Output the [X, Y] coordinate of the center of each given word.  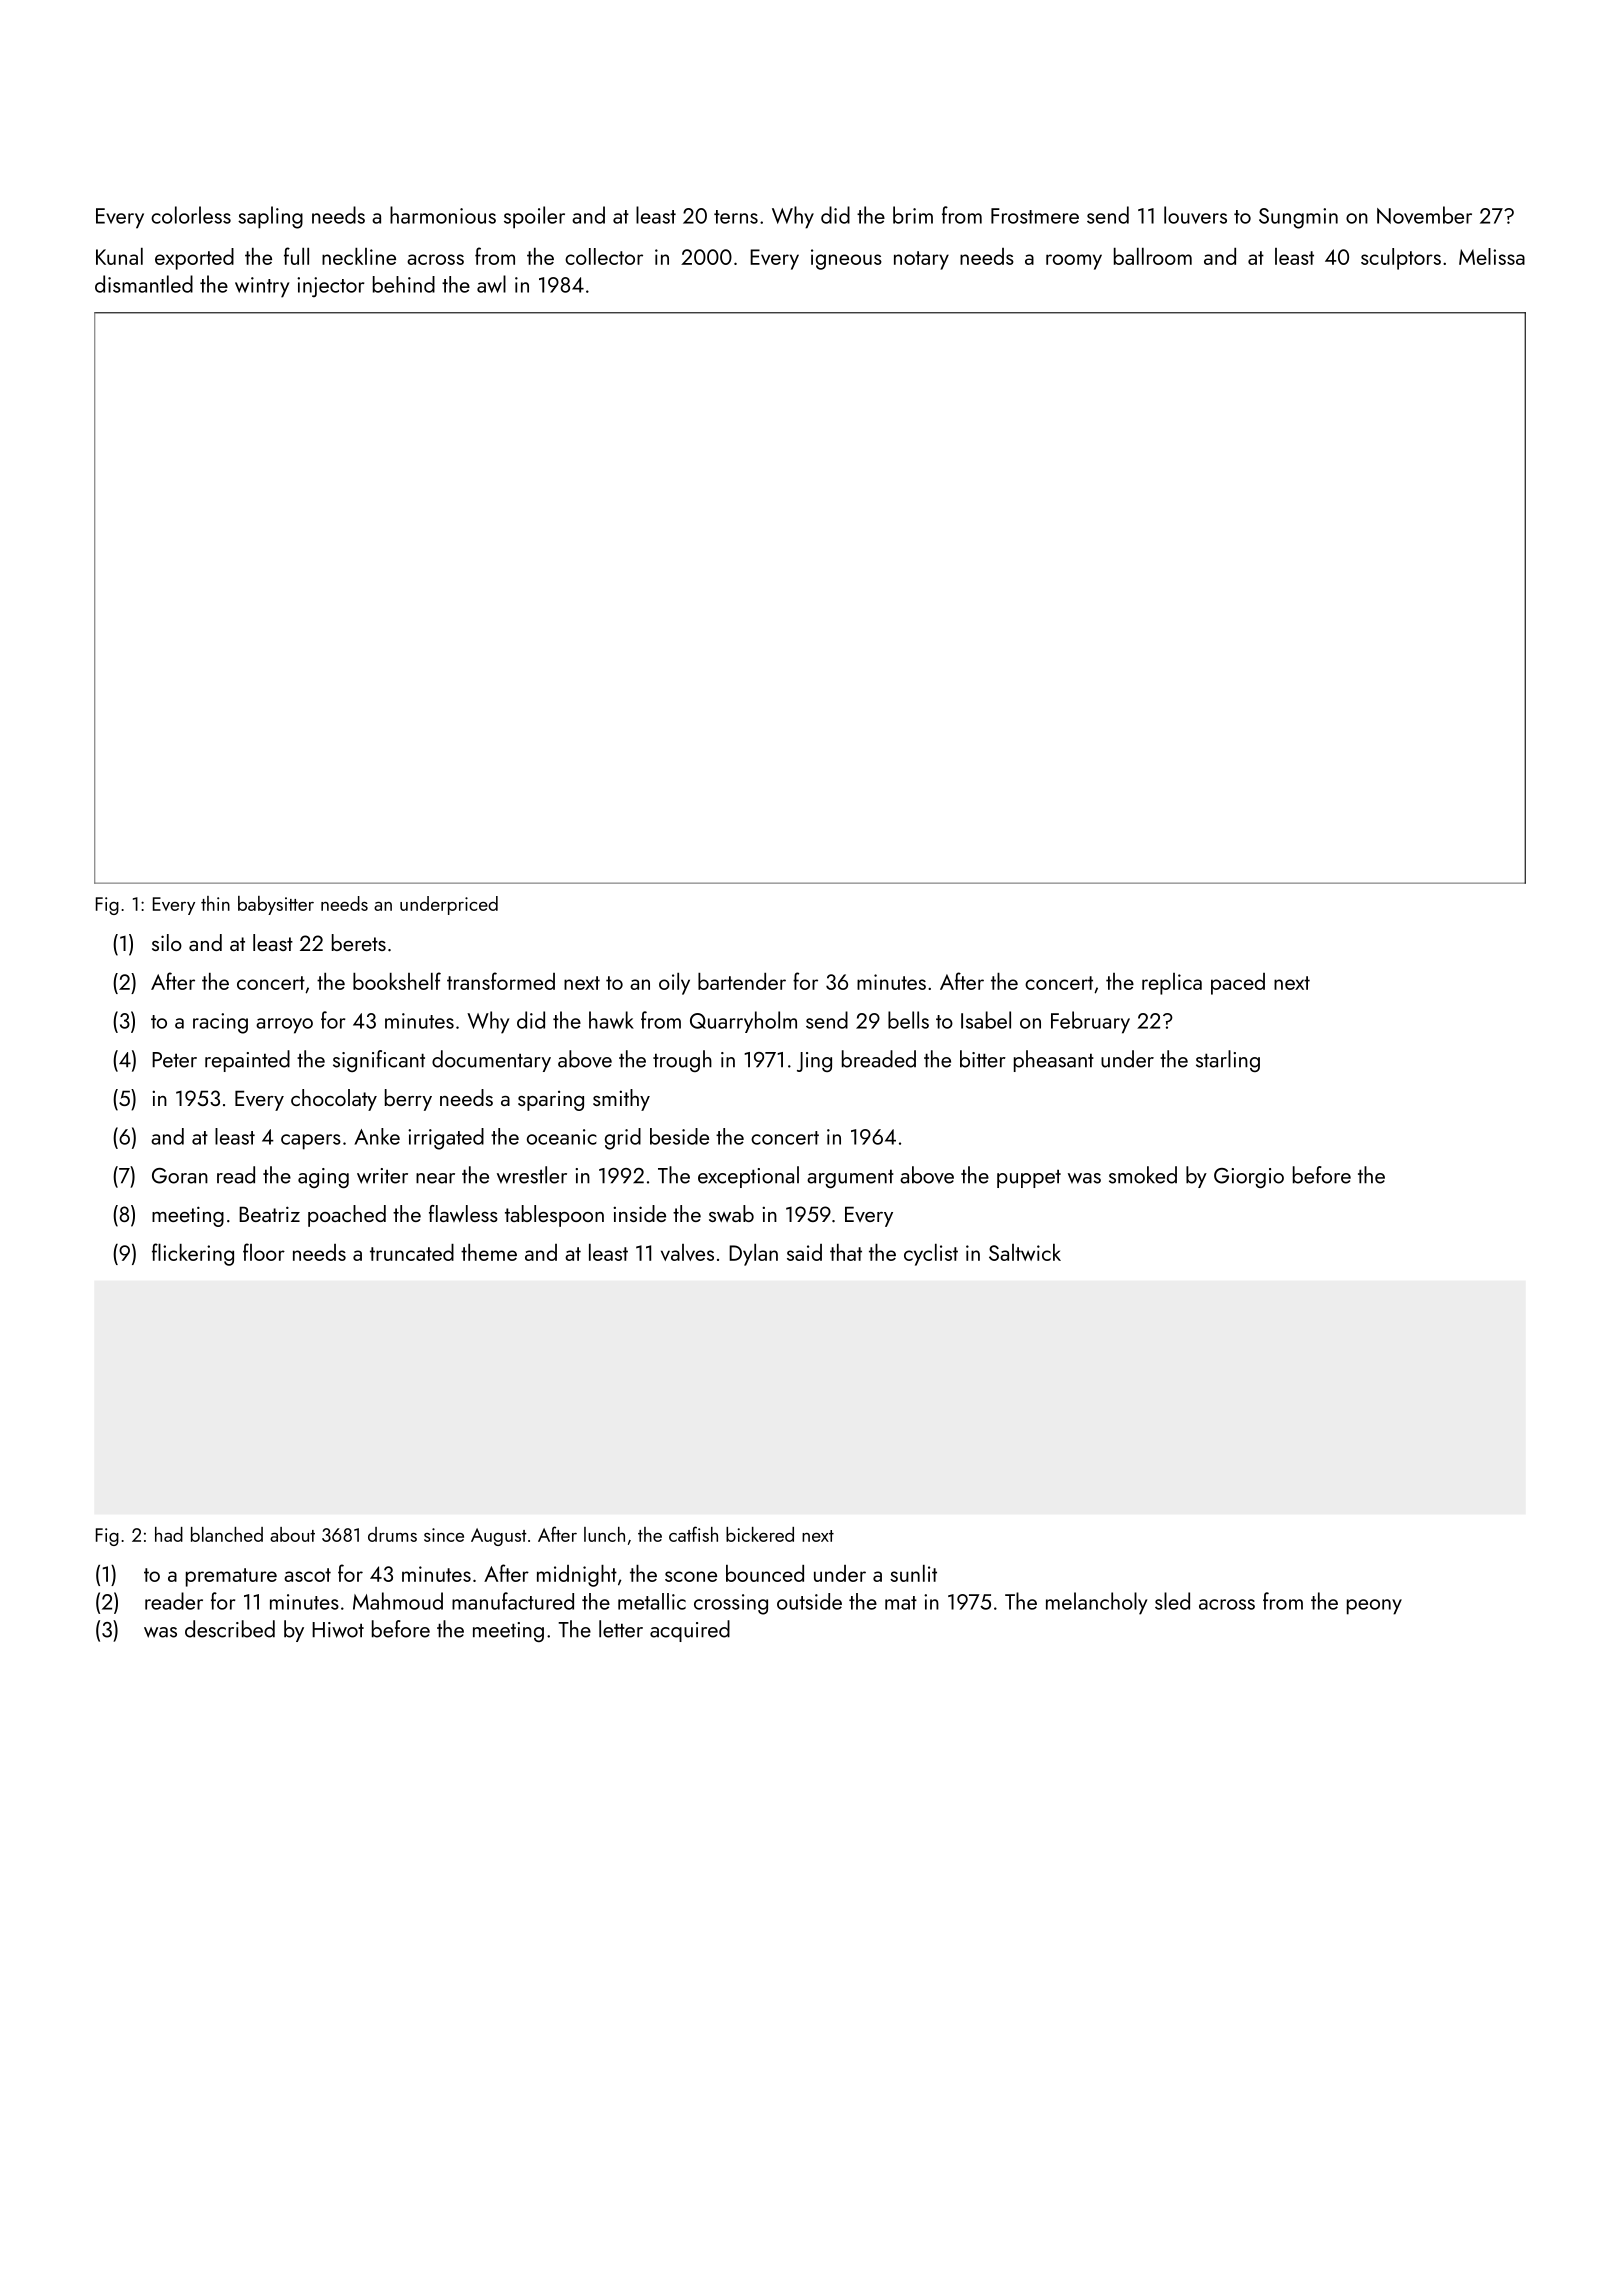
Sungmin [1298, 218]
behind [404, 284]
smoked [1143, 1175]
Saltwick [1025, 1252]
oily [674, 984]
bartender [742, 981]
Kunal [119, 256]
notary [921, 260]
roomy [1074, 262]
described [230, 1629]
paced [1238, 984]
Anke [377, 1136]
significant [379, 1061]
